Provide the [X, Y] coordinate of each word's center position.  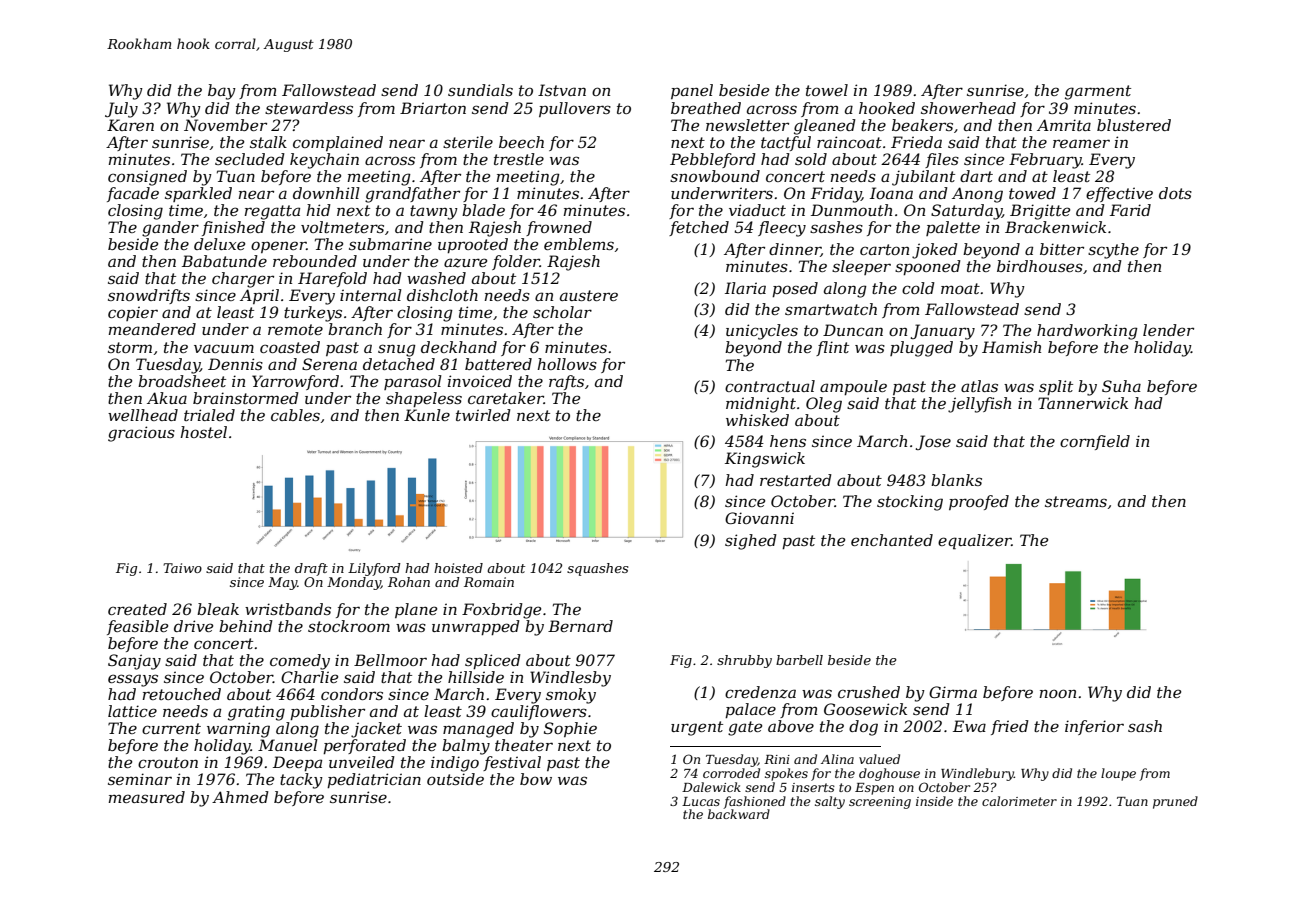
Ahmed [240, 797]
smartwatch [831, 309]
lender [1168, 330]
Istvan [562, 90]
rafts [566, 382]
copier [133, 313]
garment [1098, 92]
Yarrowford [295, 382]
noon [1058, 693]
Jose [933, 442]
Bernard [580, 626]
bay [222, 92]
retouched [182, 694]
